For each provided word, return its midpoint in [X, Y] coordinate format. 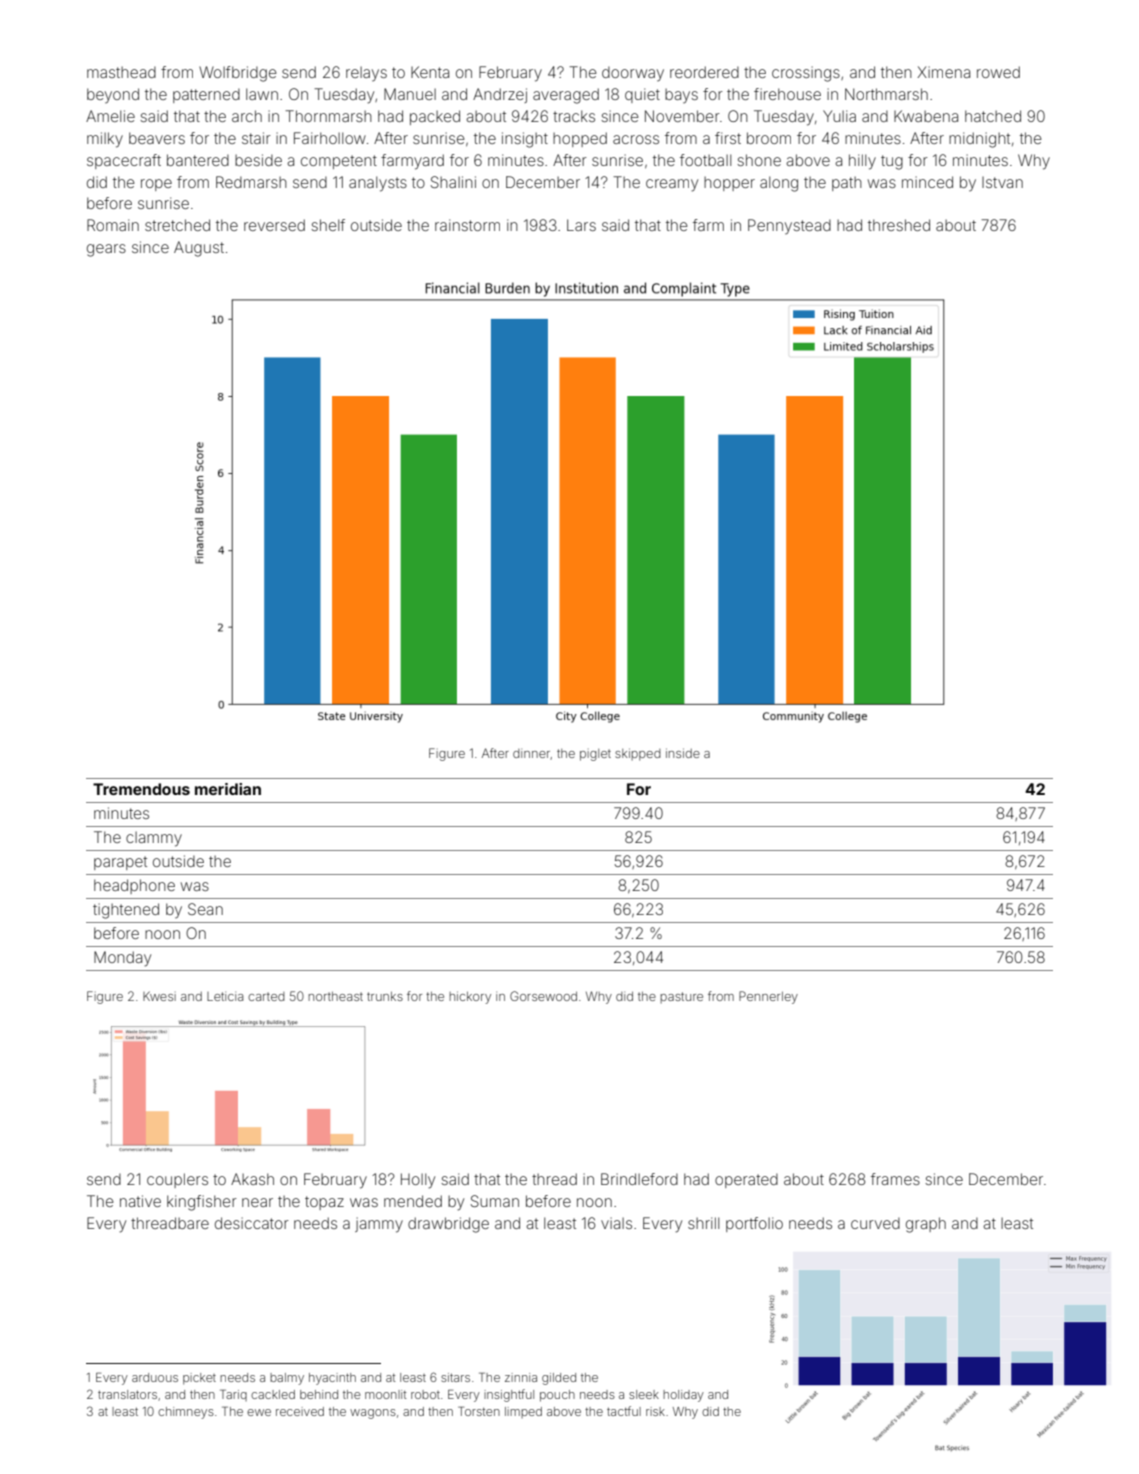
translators [127, 1394]
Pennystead [789, 226]
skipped [638, 754]
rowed [998, 72]
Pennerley [768, 997]
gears [106, 250]
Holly [418, 1181]
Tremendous [141, 789]
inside [683, 753]
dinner [532, 754]
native [140, 1201]
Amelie [110, 116]
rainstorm [467, 225]
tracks [574, 116]
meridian [228, 789]
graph [926, 1225]
